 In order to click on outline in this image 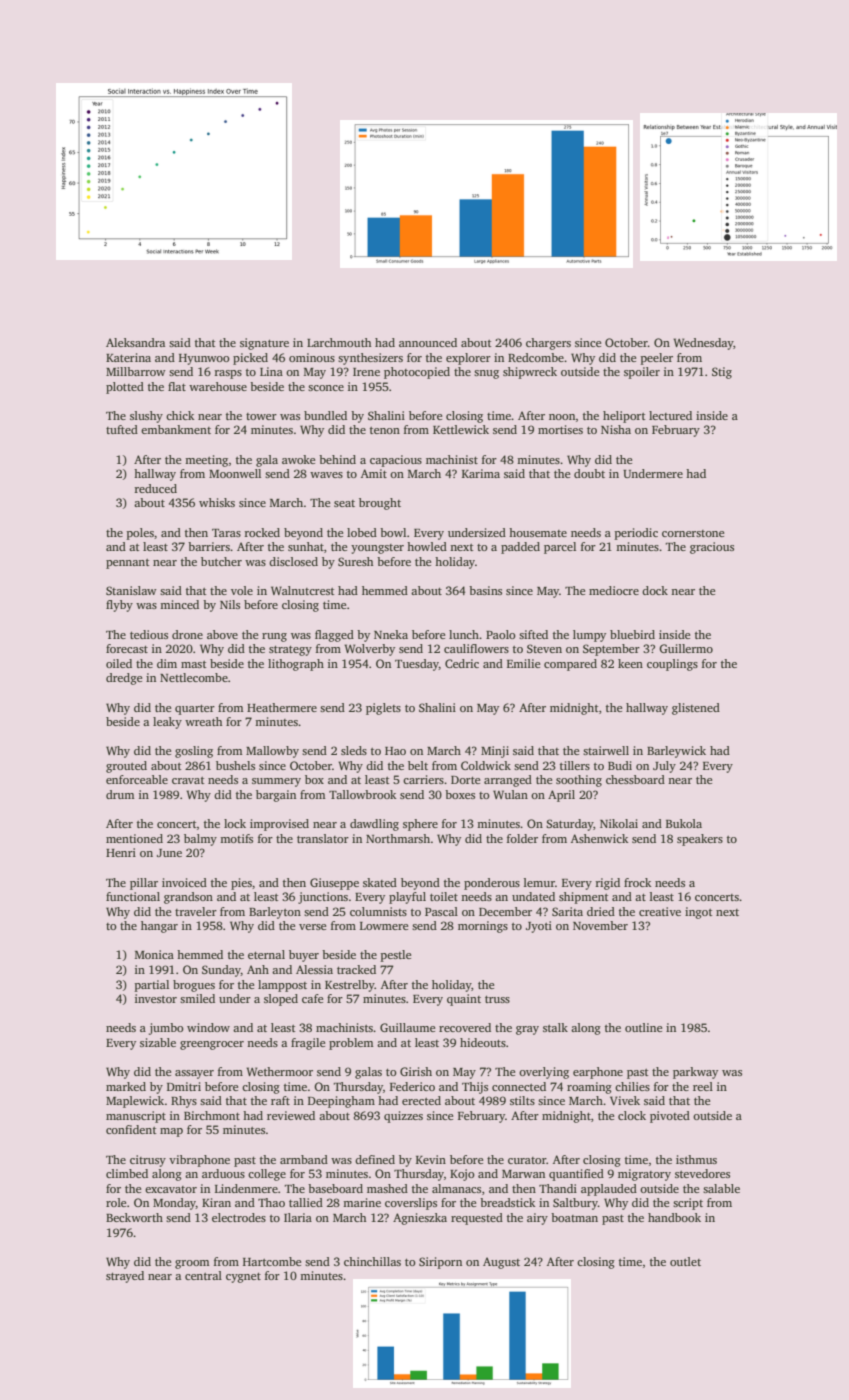, I will do `click(643, 1027)`.
